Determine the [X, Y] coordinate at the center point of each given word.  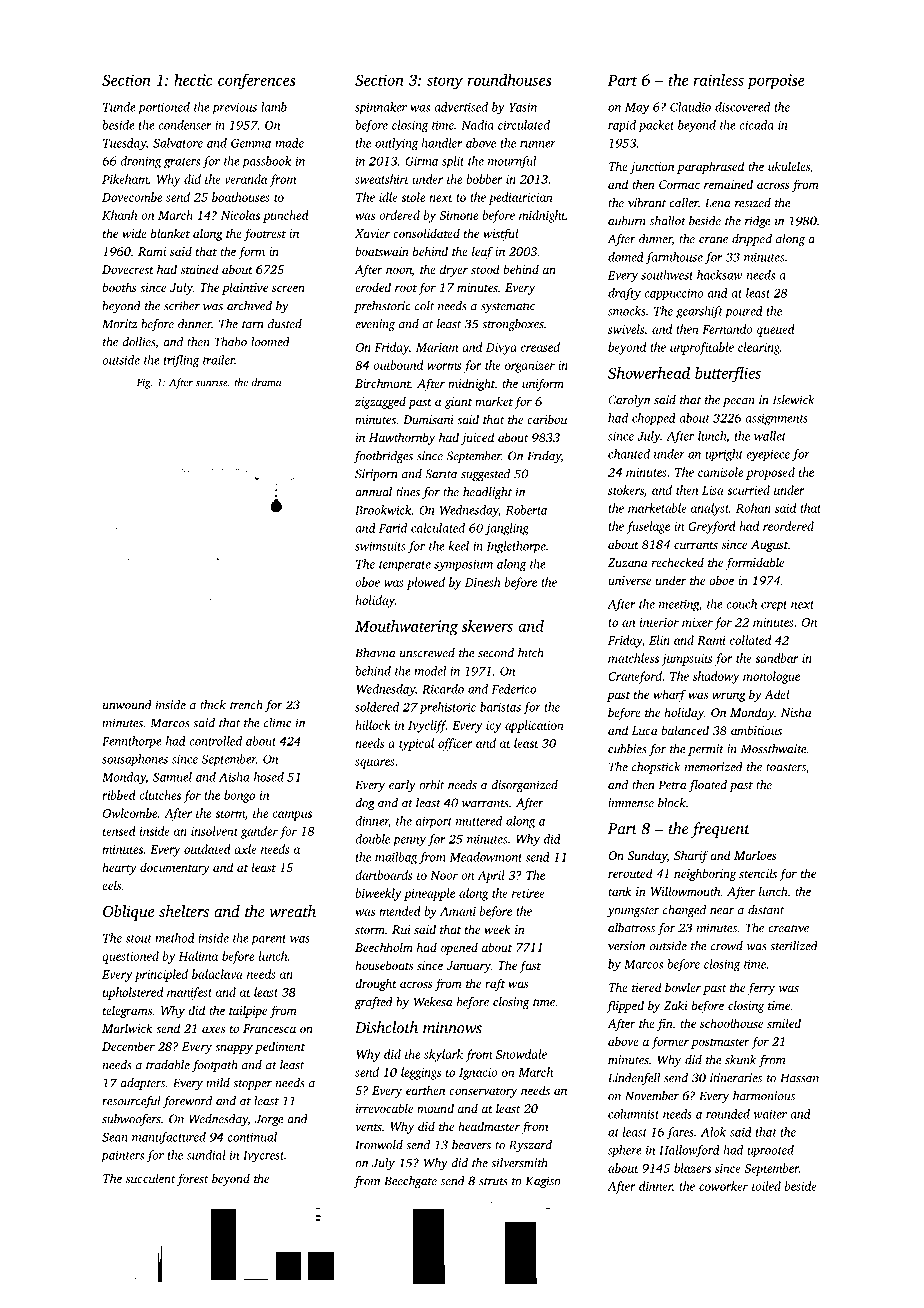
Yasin [523, 107]
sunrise [211, 382]
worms [444, 366]
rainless [718, 80]
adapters [142, 1084]
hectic [193, 80]
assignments [776, 419]
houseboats [384, 965]
